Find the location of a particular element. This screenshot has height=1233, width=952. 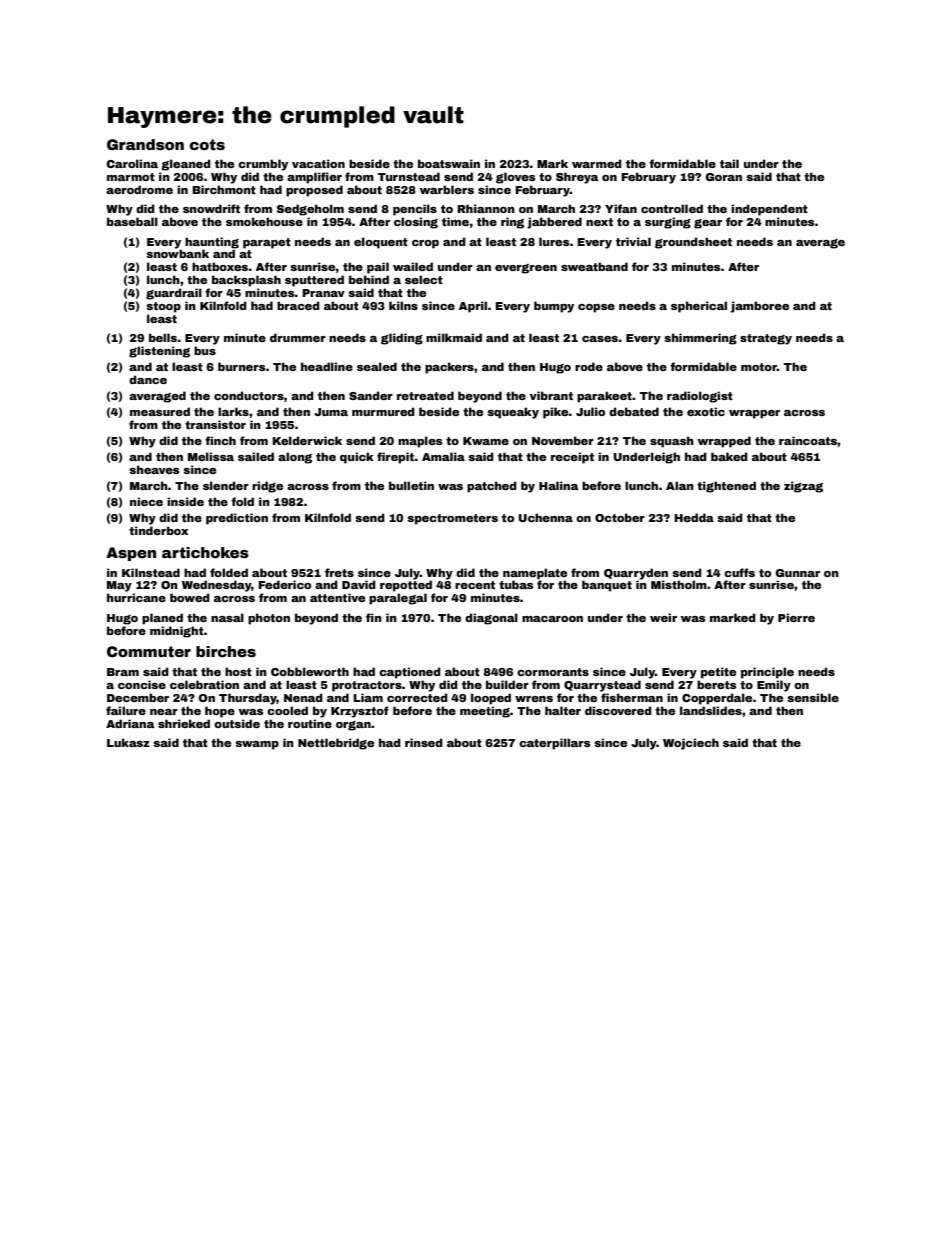

October is located at coordinates (620, 517).
